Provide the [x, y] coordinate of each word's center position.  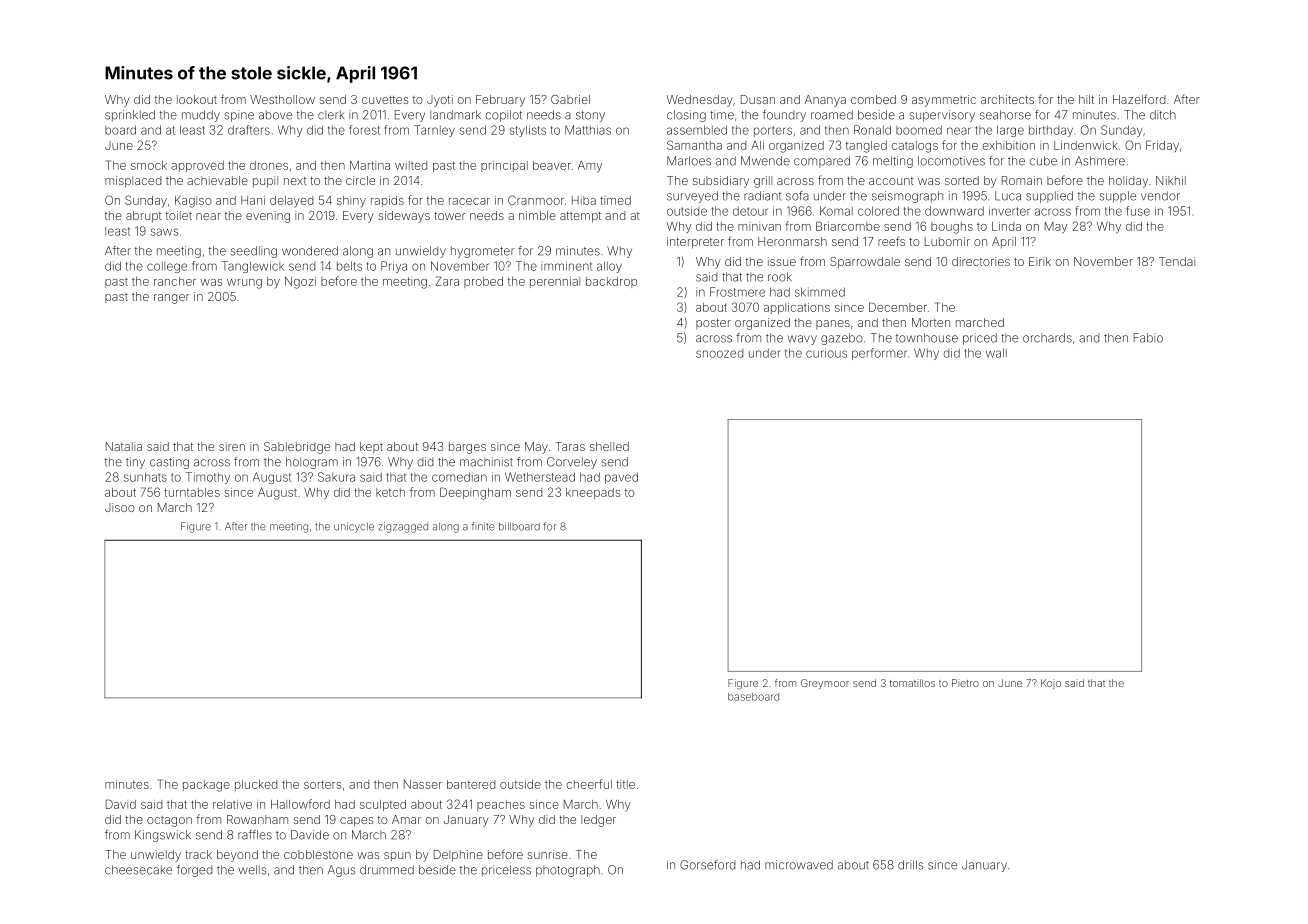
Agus [341, 871]
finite [483, 526]
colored [878, 211]
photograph [568, 871]
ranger [171, 299]
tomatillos [912, 683]
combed [873, 99]
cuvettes [385, 100]
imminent [567, 266]
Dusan [758, 99]
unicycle [354, 527]
